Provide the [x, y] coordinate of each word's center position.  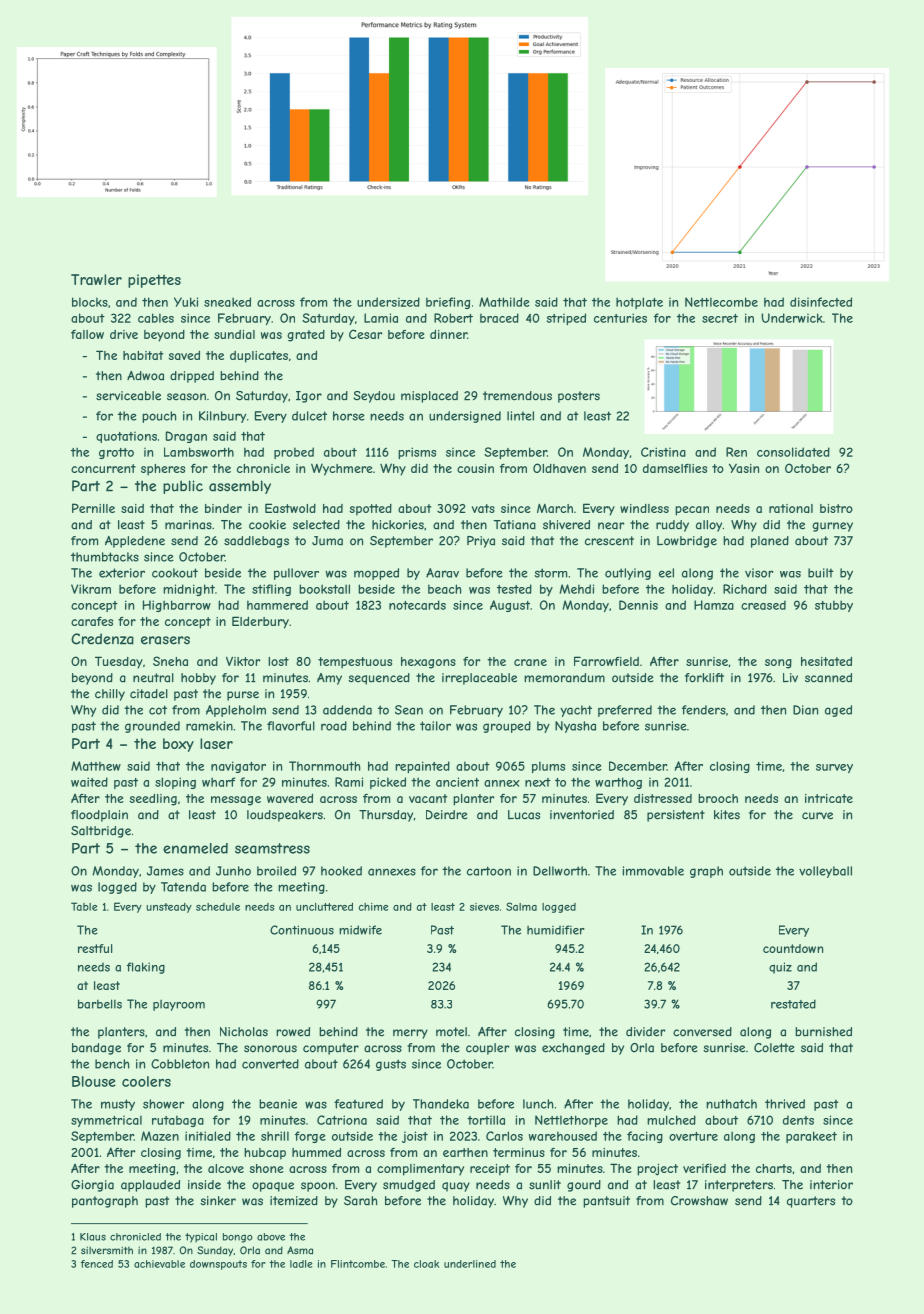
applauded [150, 1186]
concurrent [103, 468]
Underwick [792, 318]
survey [834, 768]
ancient [457, 782]
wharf [218, 782]
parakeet [811, 1137]
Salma [521, 906]
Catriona [342, 1120]
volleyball [825, 872]
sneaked [227, 302]
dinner [448, 334]
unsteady [169, 908]
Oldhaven [559, 468]
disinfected [821, 302]
